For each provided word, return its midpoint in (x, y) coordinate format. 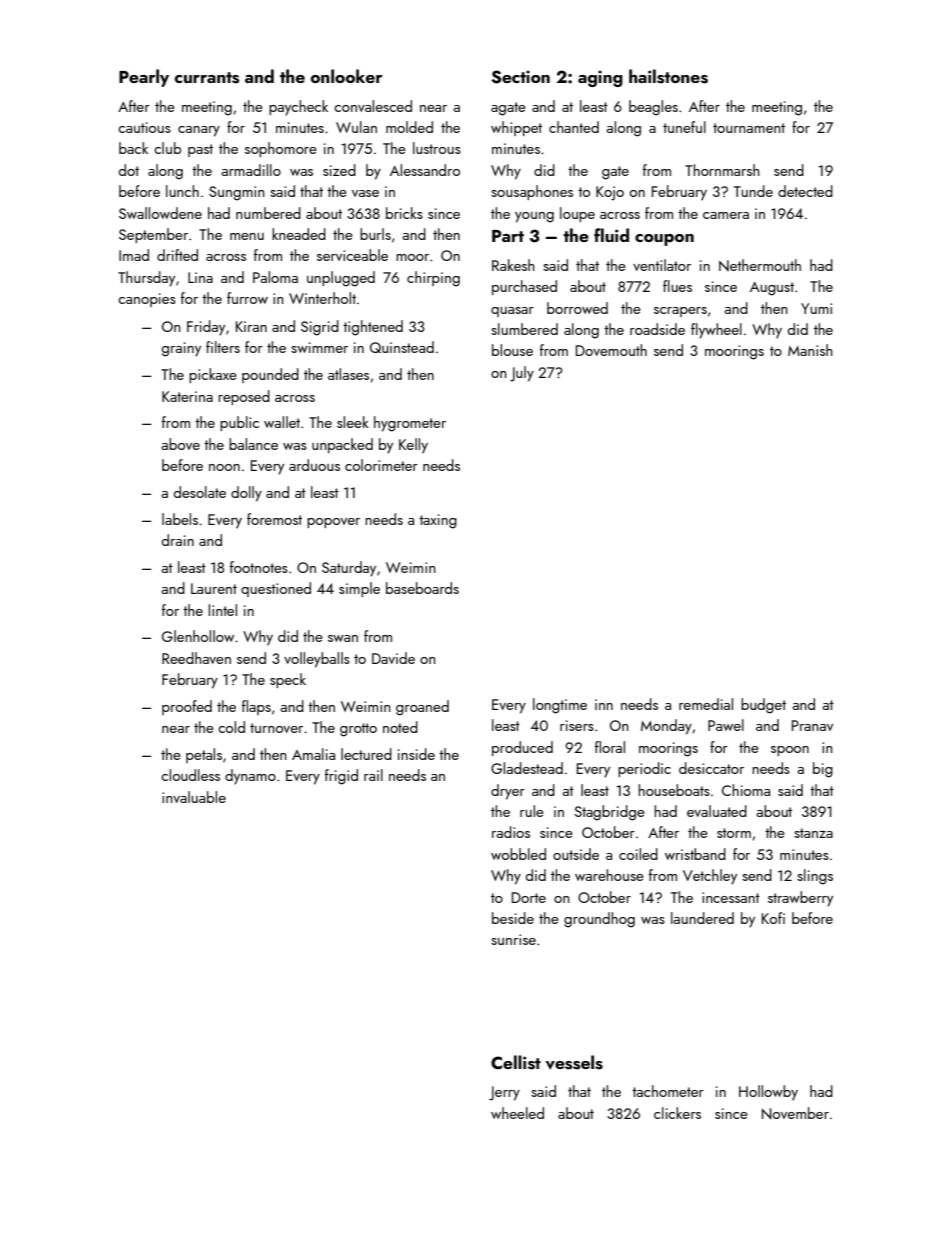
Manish (810, 350)
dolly (246, 494)
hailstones (668, 76)
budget (763, 706)
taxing (438, 521)
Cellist (516, 1062)
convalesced (373, 106)
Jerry (504, 1093)
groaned (422, 708)
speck (288, 680)
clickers (677, 1113)
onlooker (347, 76)
